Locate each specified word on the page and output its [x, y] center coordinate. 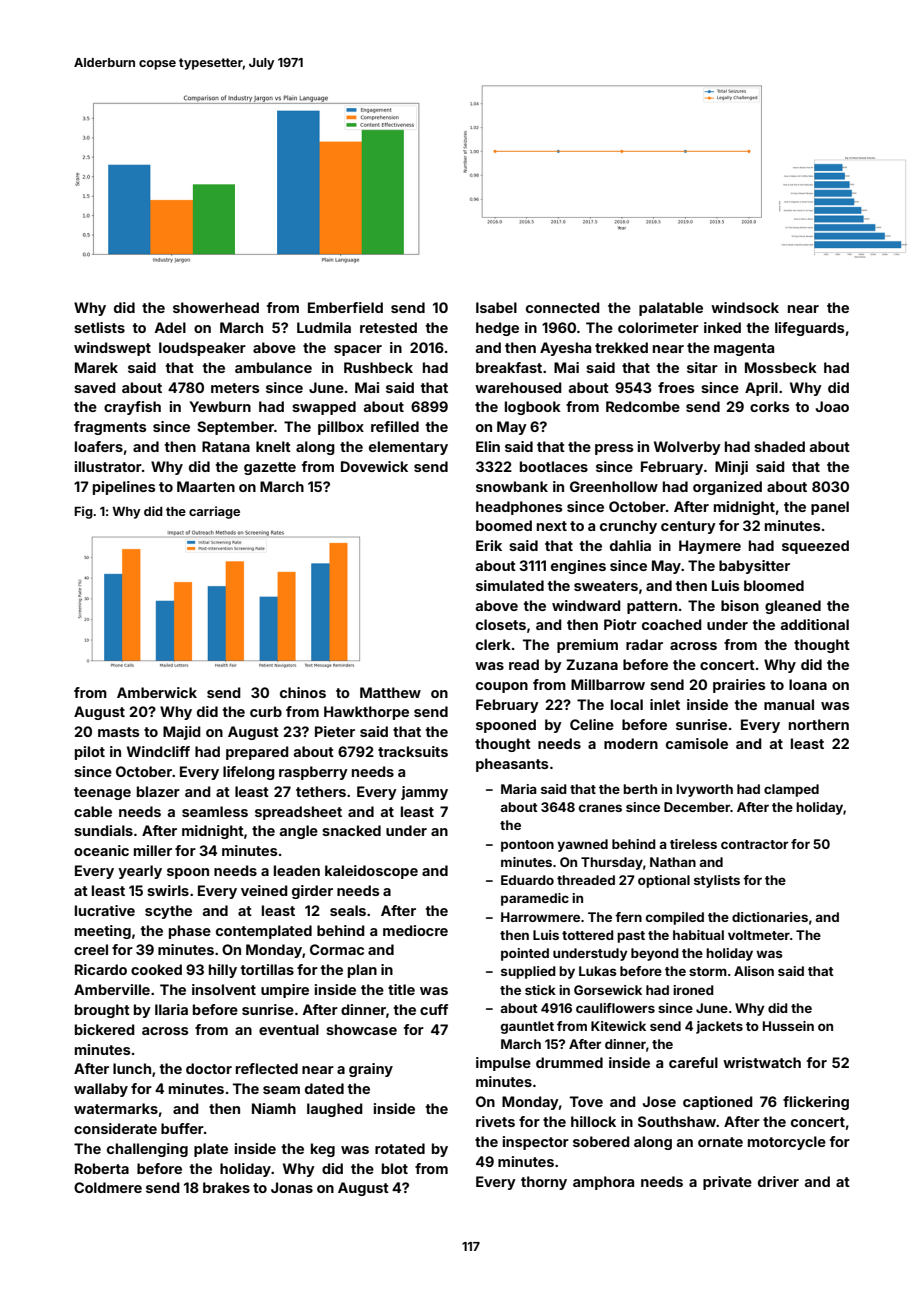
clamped [791, 790]
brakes [226, 1187]
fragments [110, 428]
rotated [400, 1148]
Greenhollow [614, 486]
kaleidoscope [371, 872]
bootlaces [554, 466]
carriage [214, 512]
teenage [102, 793]
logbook [533, 408]
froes [676, 387]
